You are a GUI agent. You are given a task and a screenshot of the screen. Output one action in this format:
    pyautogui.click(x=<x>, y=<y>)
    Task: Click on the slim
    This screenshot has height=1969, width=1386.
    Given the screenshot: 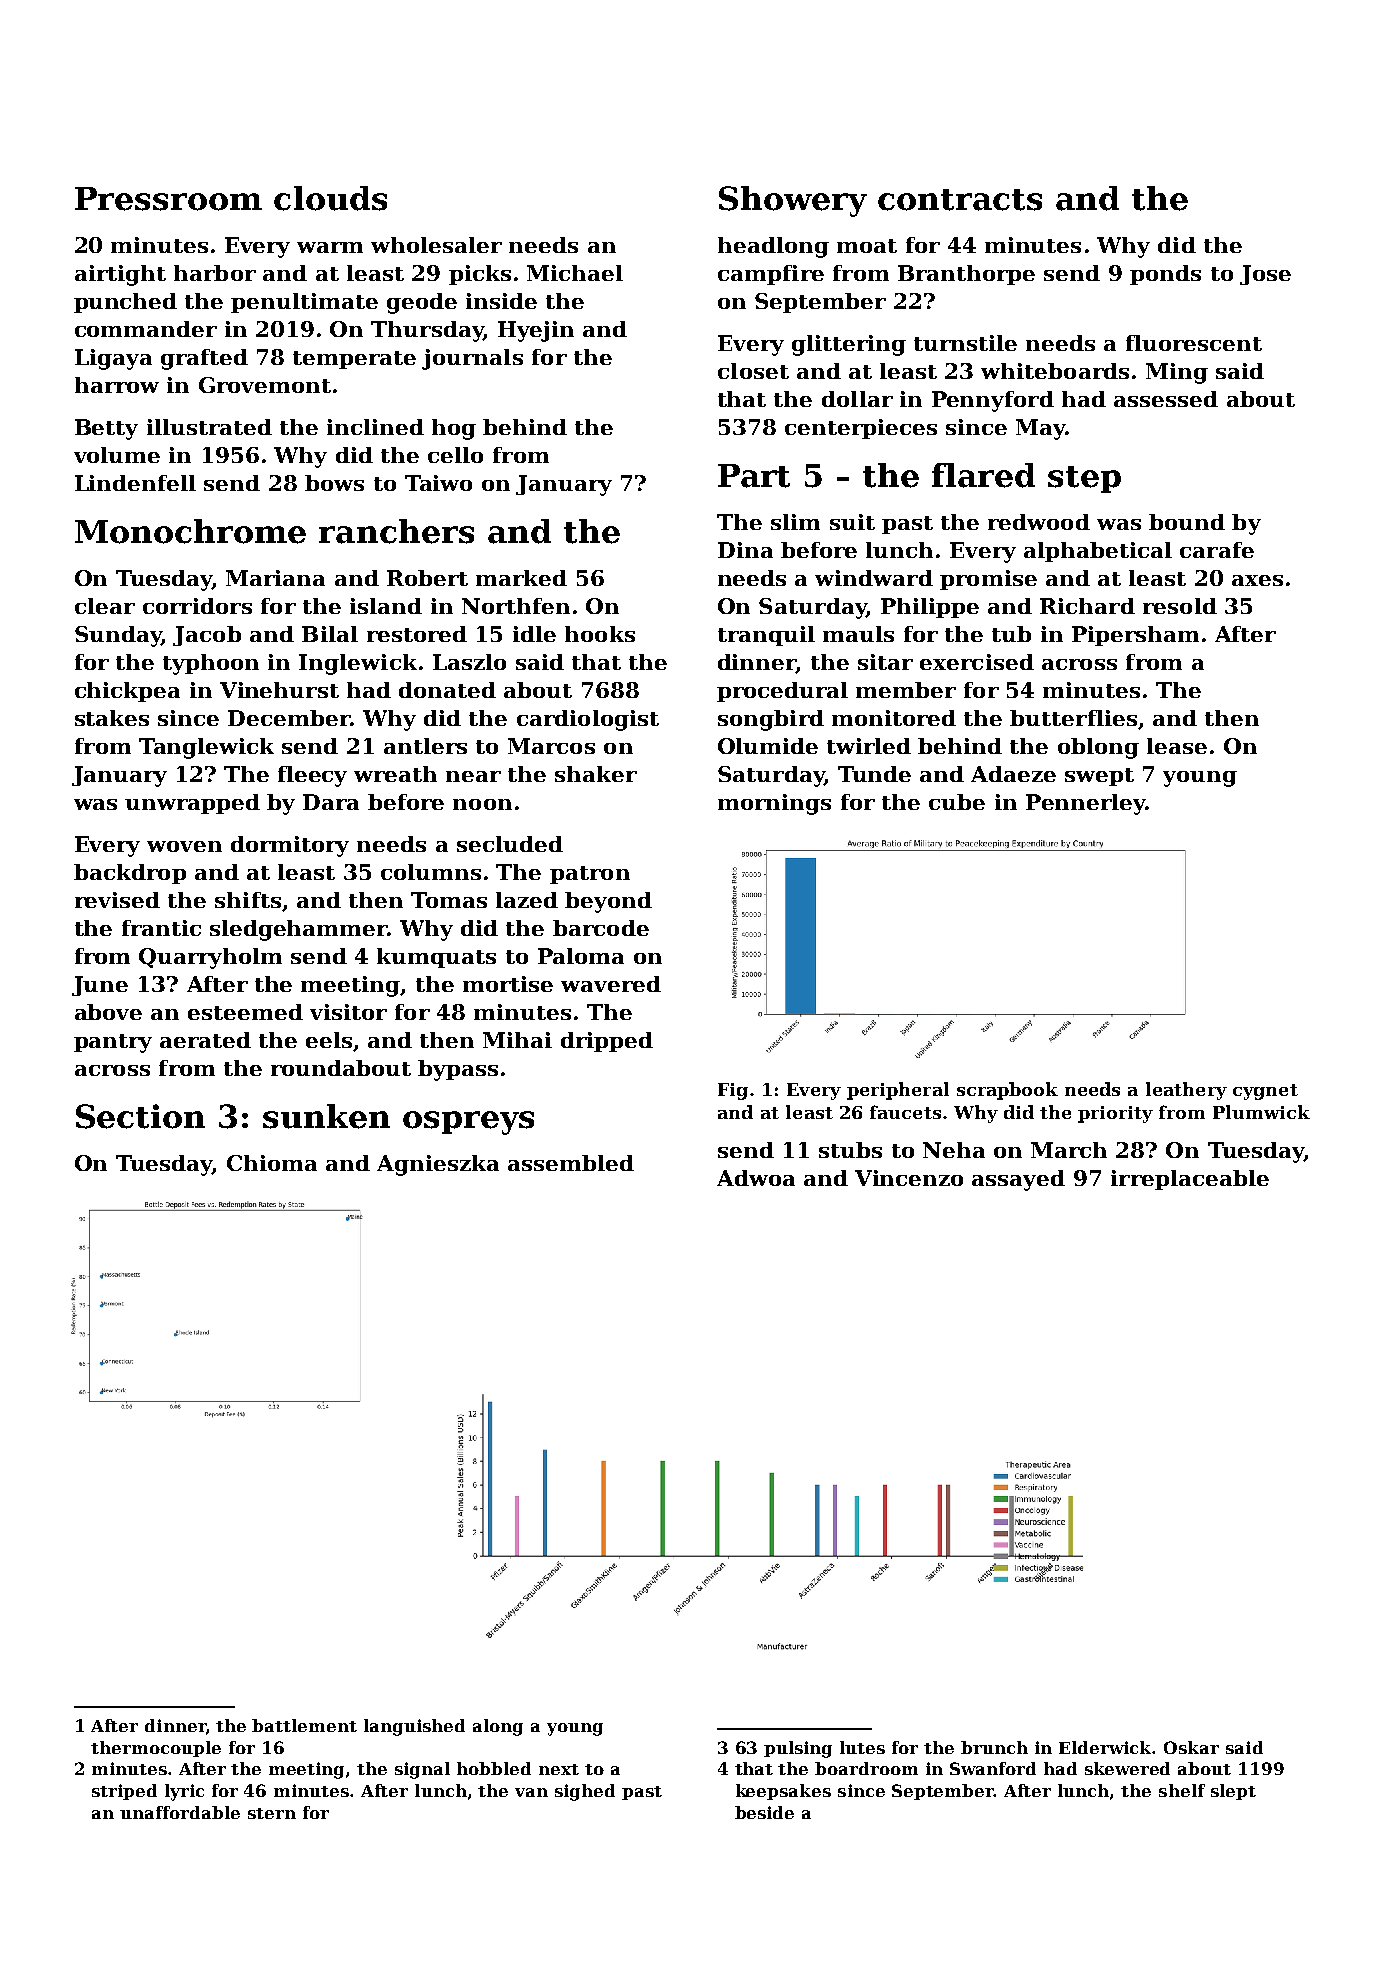 What is the action you would take?
    pyautogui.click(x=795, y=522)
